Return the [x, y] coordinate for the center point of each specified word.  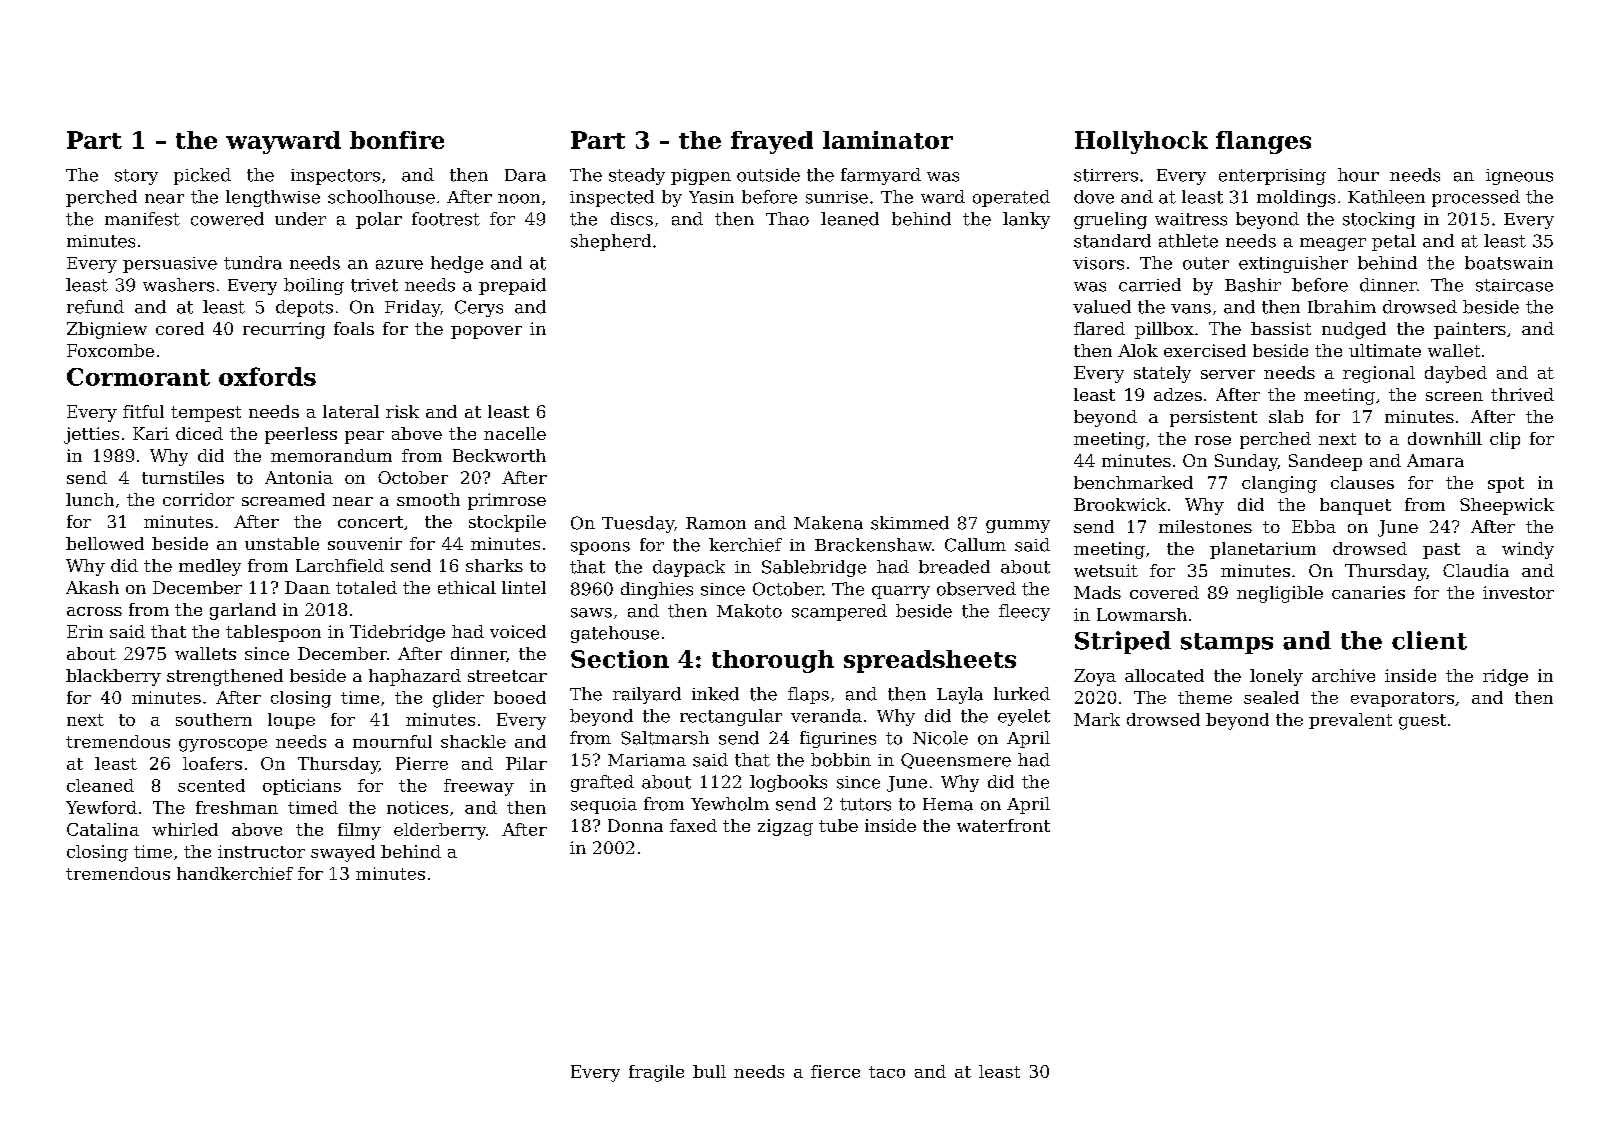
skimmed [910, 523]
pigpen [701, 177]
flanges [1263, 142]
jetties [91, 435]
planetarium [1263, 550]
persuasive [170, 265]
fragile [656, 1073]
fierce [835, 1071]
